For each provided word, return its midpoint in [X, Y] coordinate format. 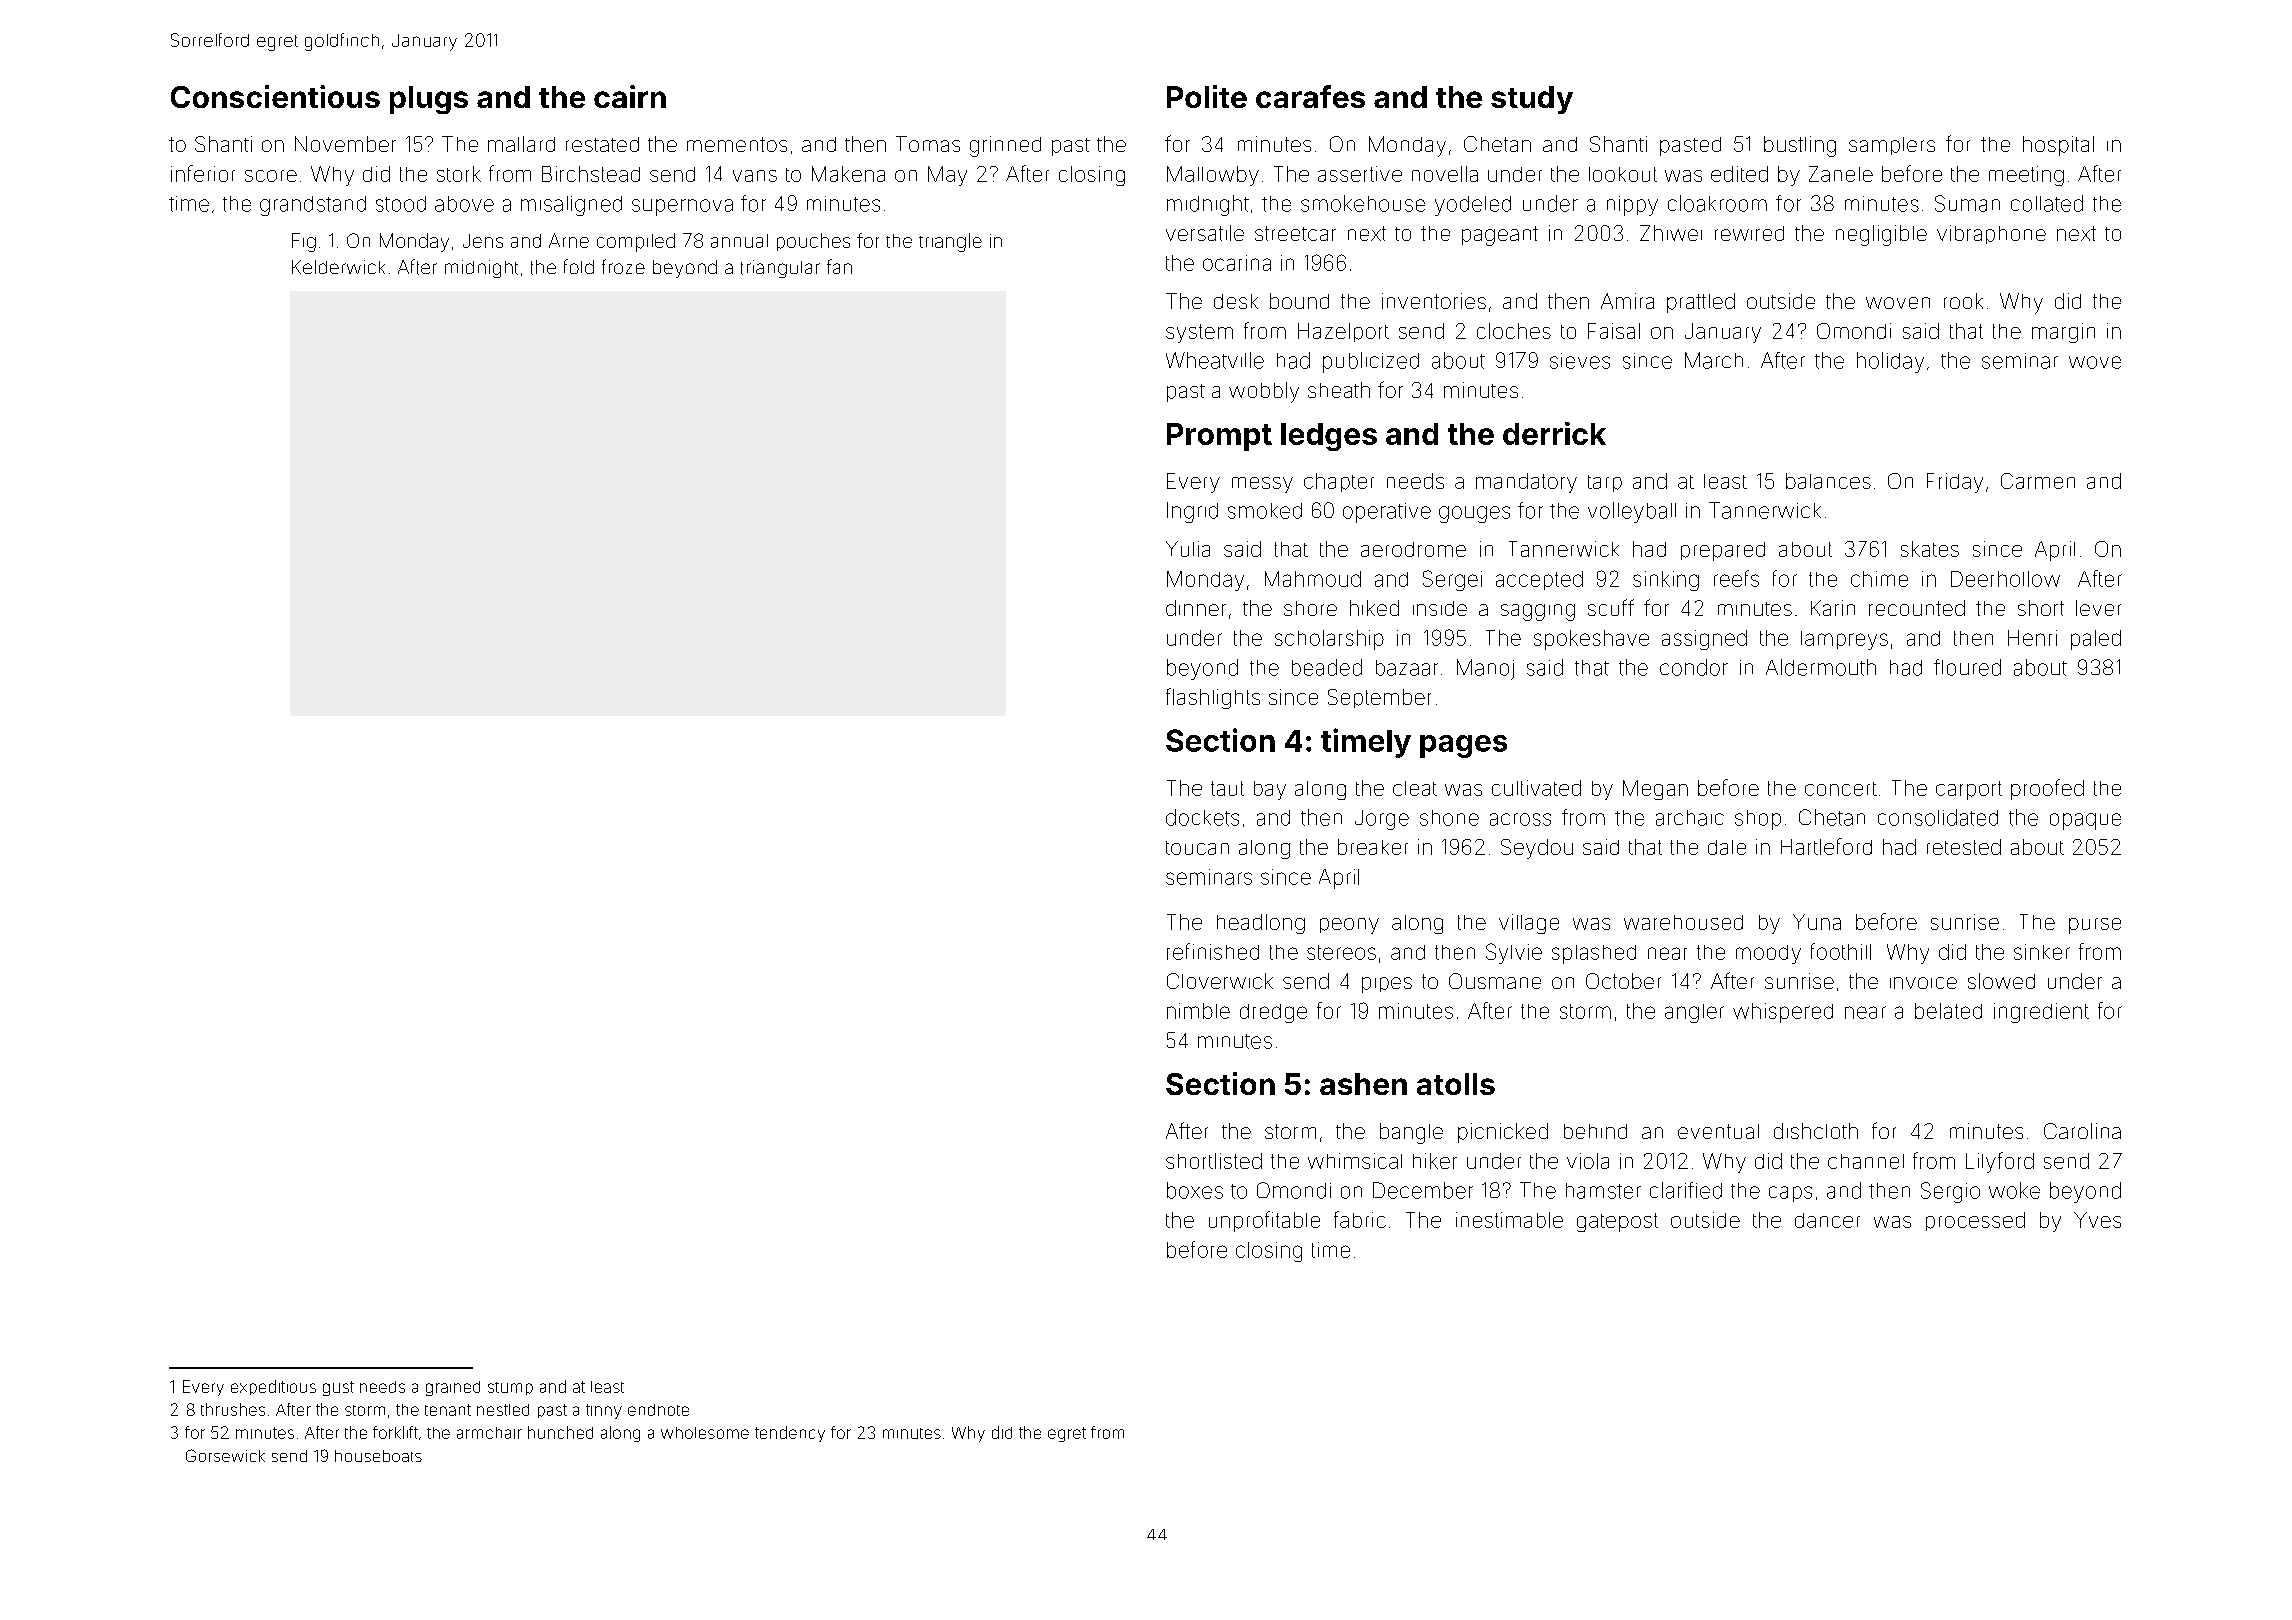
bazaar [1407, 668]
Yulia [1188, 549]
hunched [560, 1432]
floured [1967, 667]
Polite [1207, 96]
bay [1270, 790]
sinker [2042, 952]
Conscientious [275, 96]
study [1532, 100]
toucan [1197, 848]
